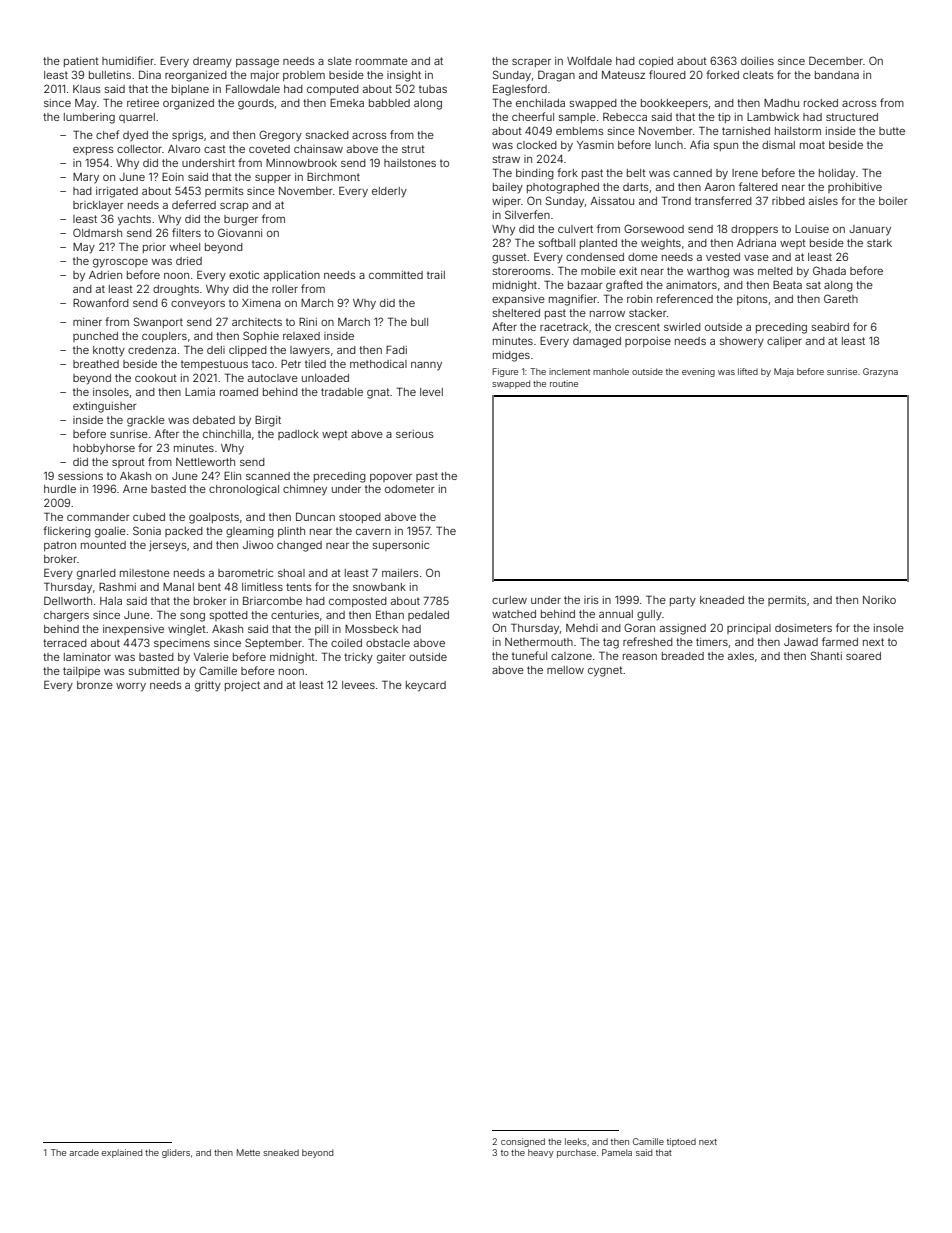 This page has height=1233, width=952. Describe the element at coordinates (523, 1142) in the page. I see `consigned` at that location.
